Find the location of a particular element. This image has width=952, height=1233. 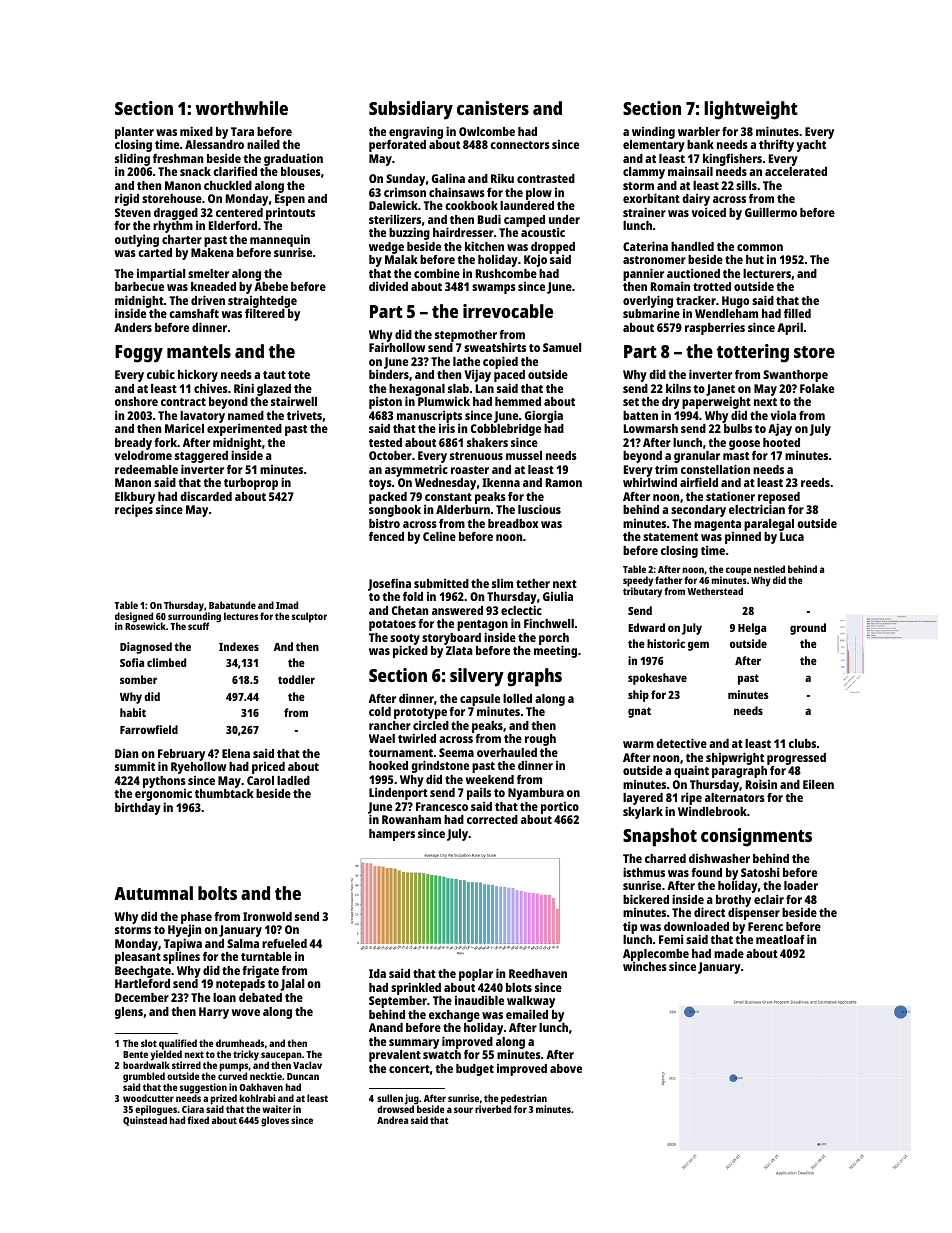

above is located at coordinates (566, 1068).
